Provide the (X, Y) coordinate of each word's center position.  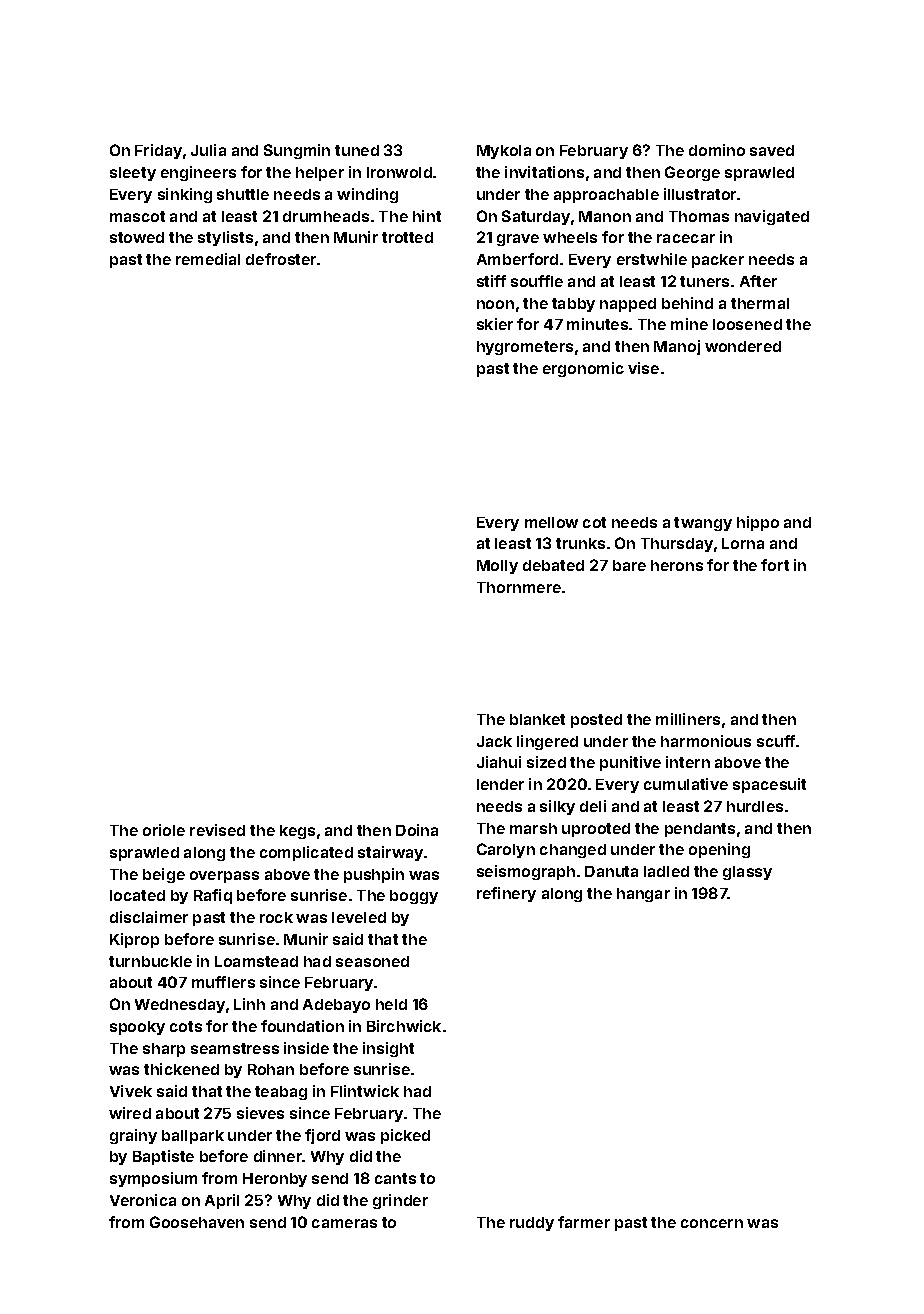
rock (276, 917)
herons (677, 565)
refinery (506, 894)
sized (546, 762)
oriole (164, 830)
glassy (747, 873)
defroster (281, 259)
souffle (537, 281)
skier (495, 324)
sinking (185, 195)
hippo (758, 523)
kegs (297, 832)
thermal (760, 303)
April (222, 1201)
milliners (688, 719)
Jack (494, 741)
